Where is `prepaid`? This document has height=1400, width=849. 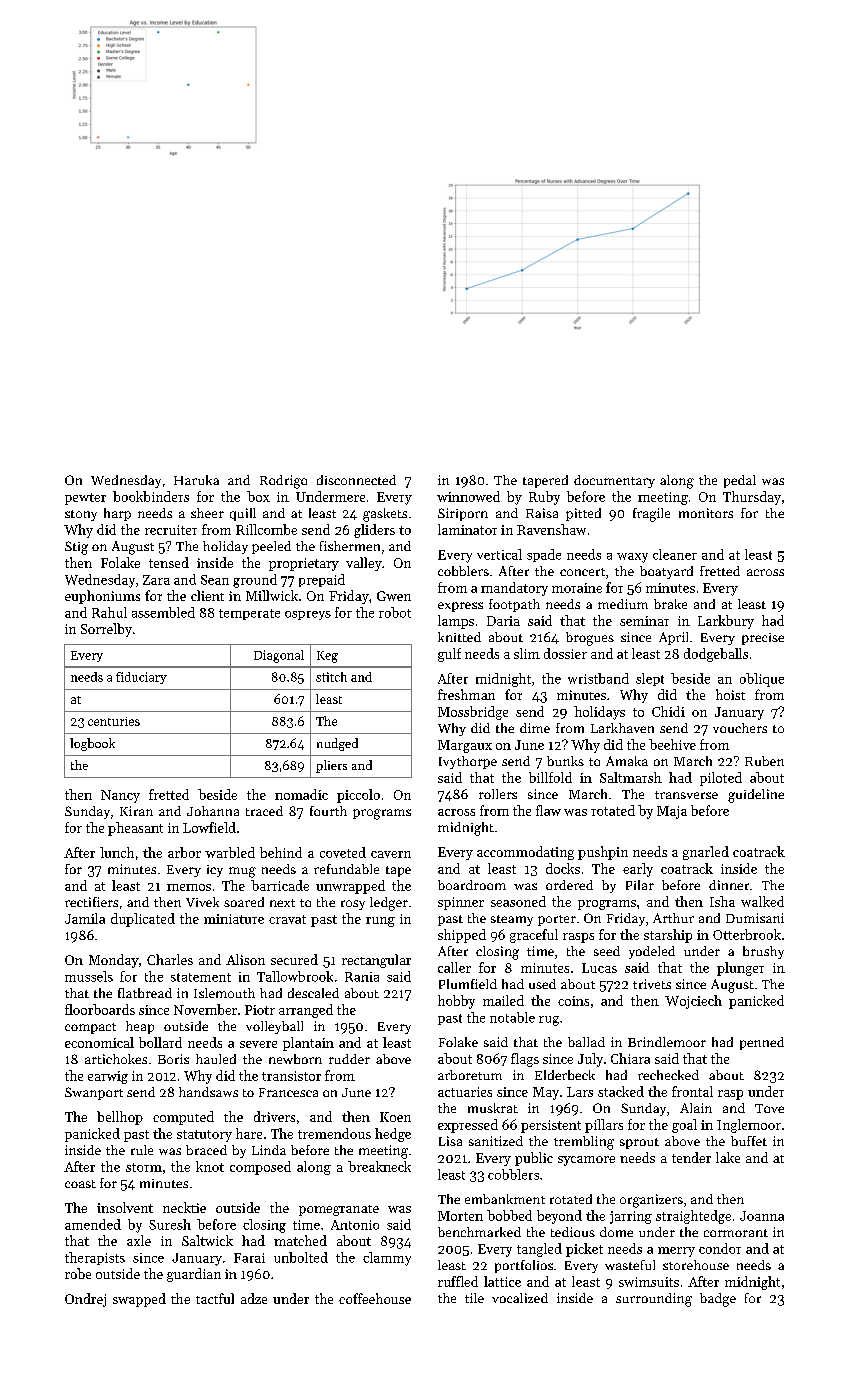 prepaid is located at coordinates (322, 580).
